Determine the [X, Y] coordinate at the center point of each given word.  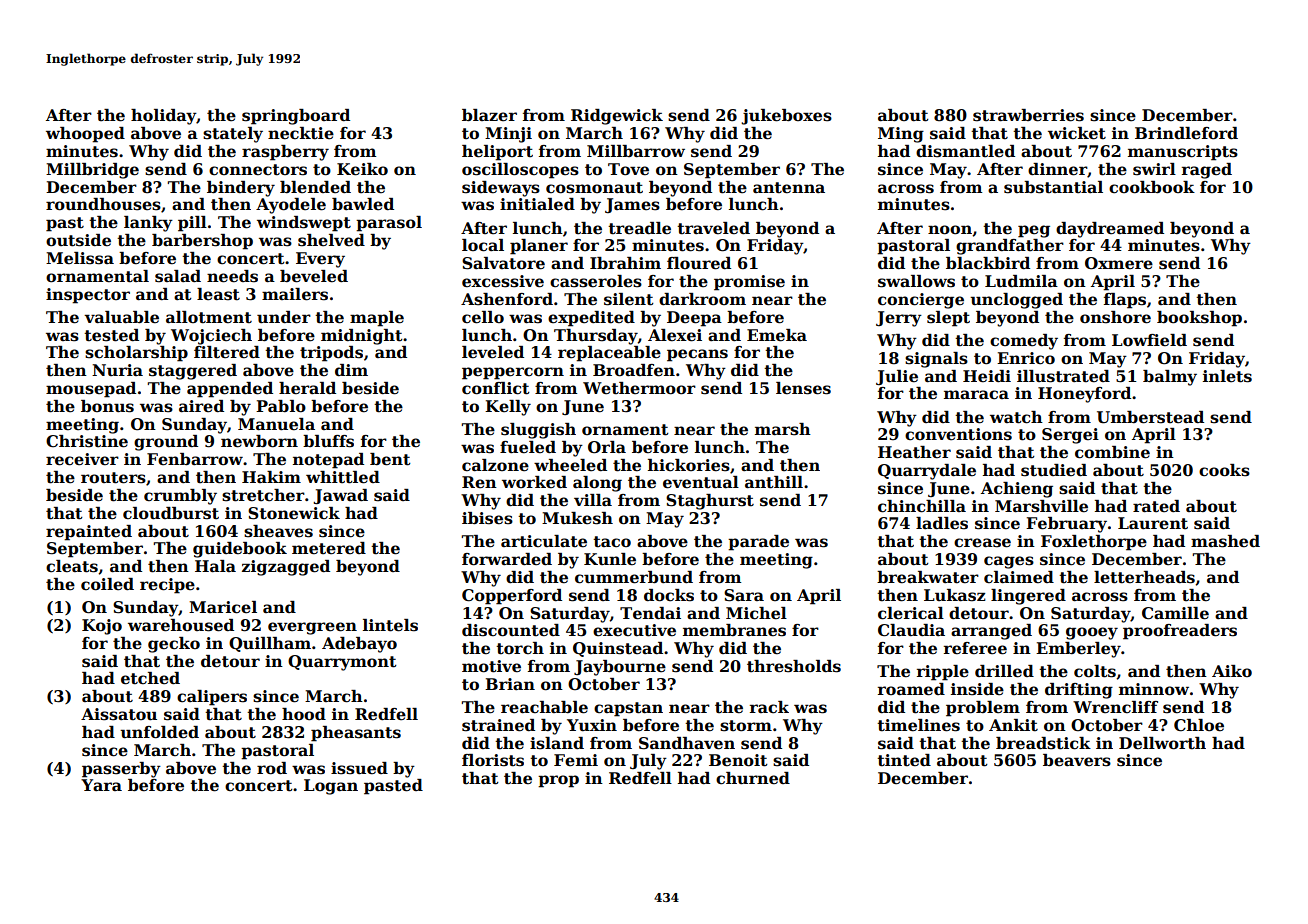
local [483, 245]
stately [233, 135]
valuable [121, 317]
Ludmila [1021, 281]
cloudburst [171, 513]
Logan [331, 787]
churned [753, 778]
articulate [544, 541]
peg [1034, 231]
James [632, 205]
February [1066, 525]
